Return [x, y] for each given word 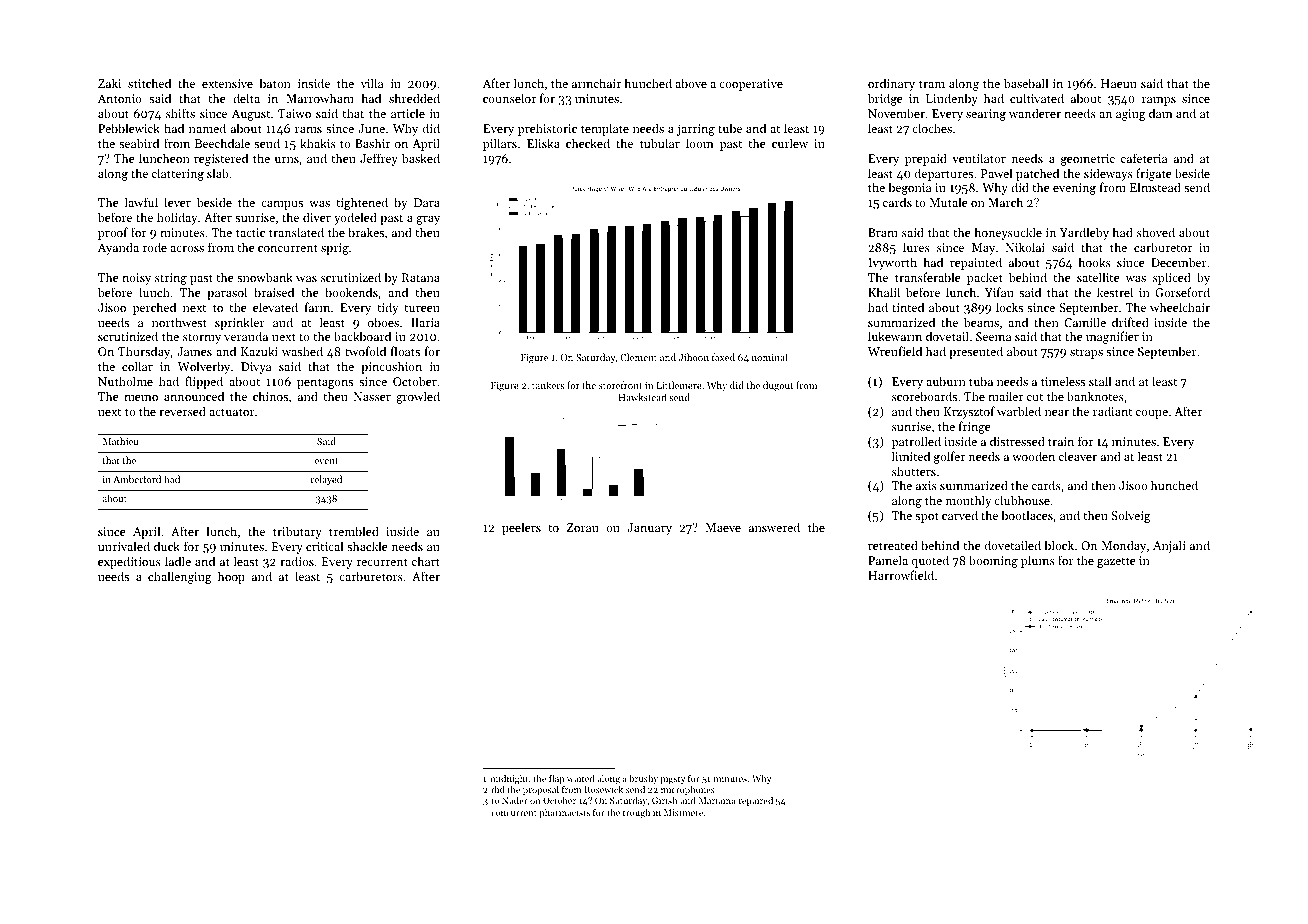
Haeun [1119, 83]
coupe [1152, 414]
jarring [696, 130]
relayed [326, 480]
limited [911, 456]
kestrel [1115, 292]
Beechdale [222, 143]
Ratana [421, 277]
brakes [366, 232]
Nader [515, 800]
